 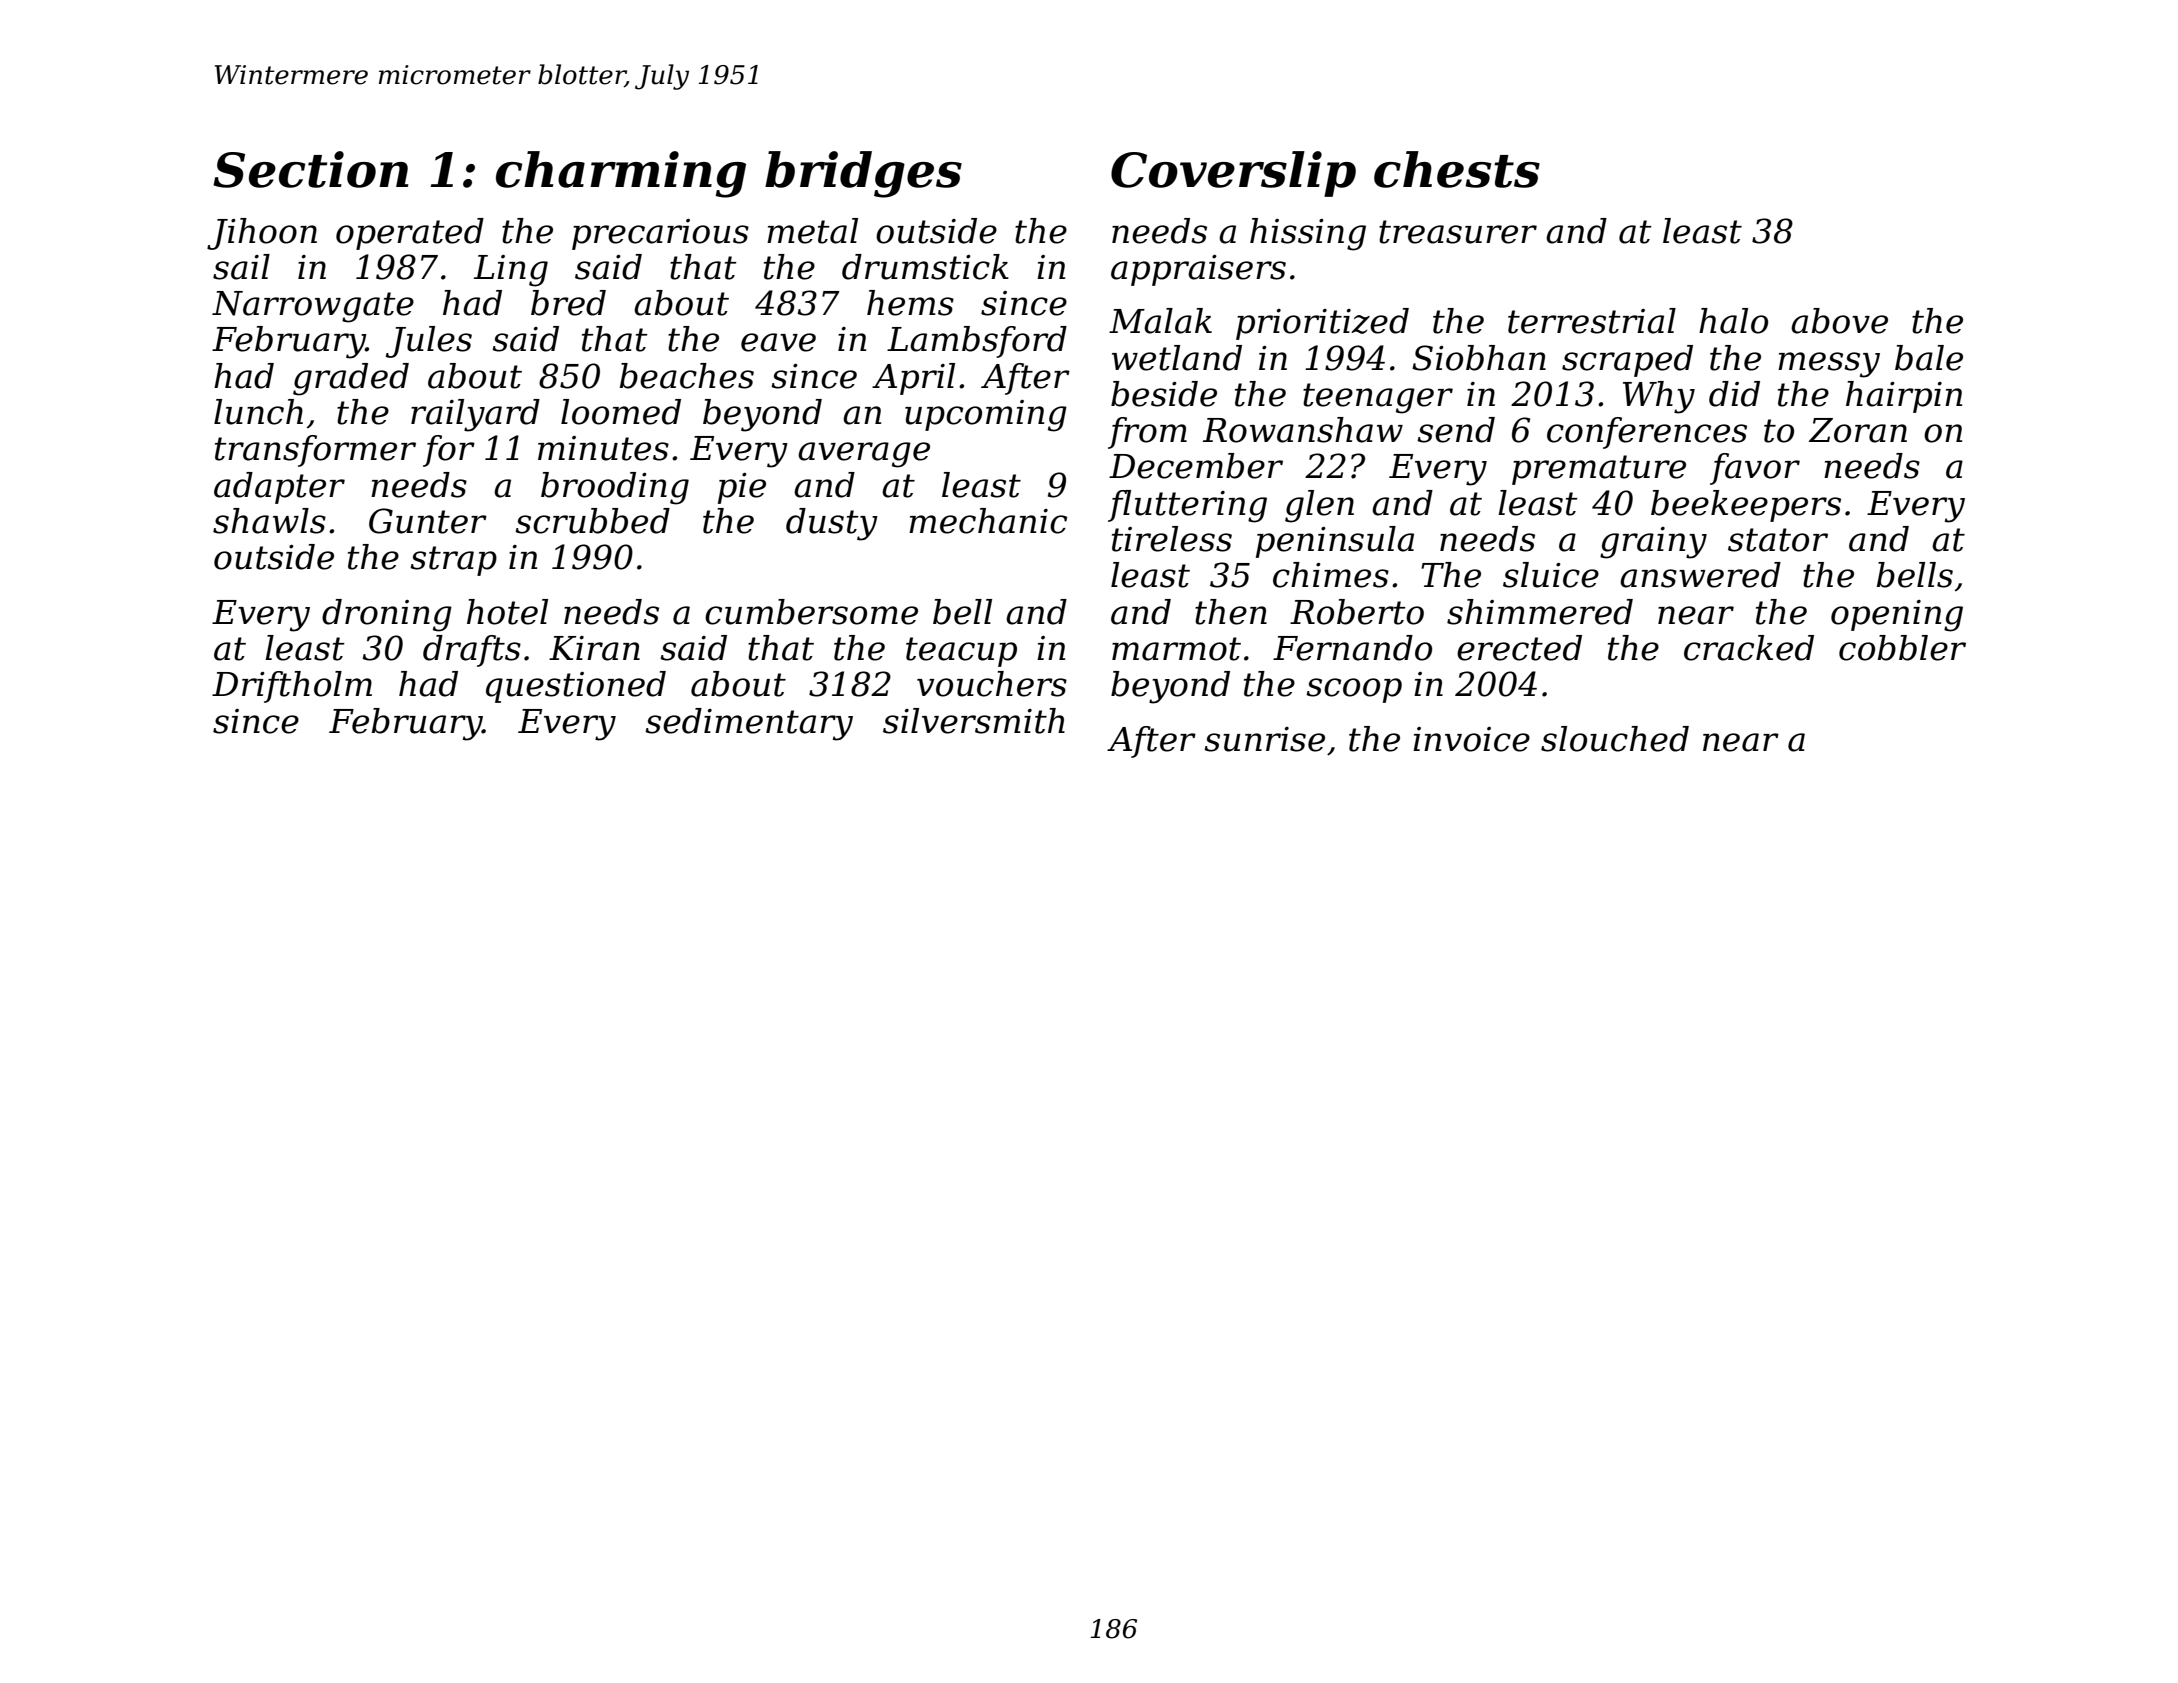 I want to click on treasurer, so click(x=1458, y=232).
